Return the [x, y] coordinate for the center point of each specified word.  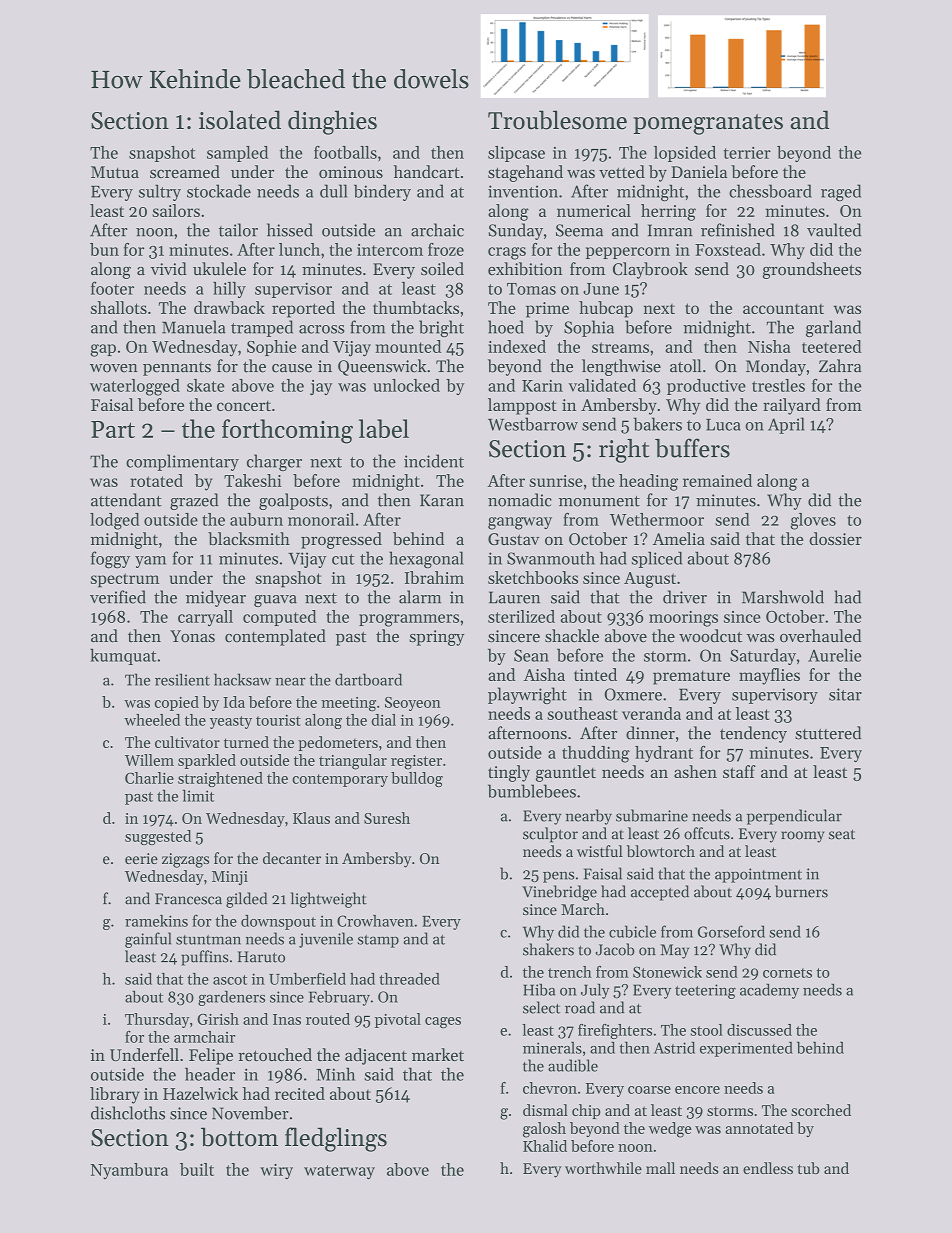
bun [104, 249]
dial [384, 720]
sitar [845, 694]
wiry [276, 1171]
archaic [437, 230]
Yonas [192, 636]
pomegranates [708, 124]
